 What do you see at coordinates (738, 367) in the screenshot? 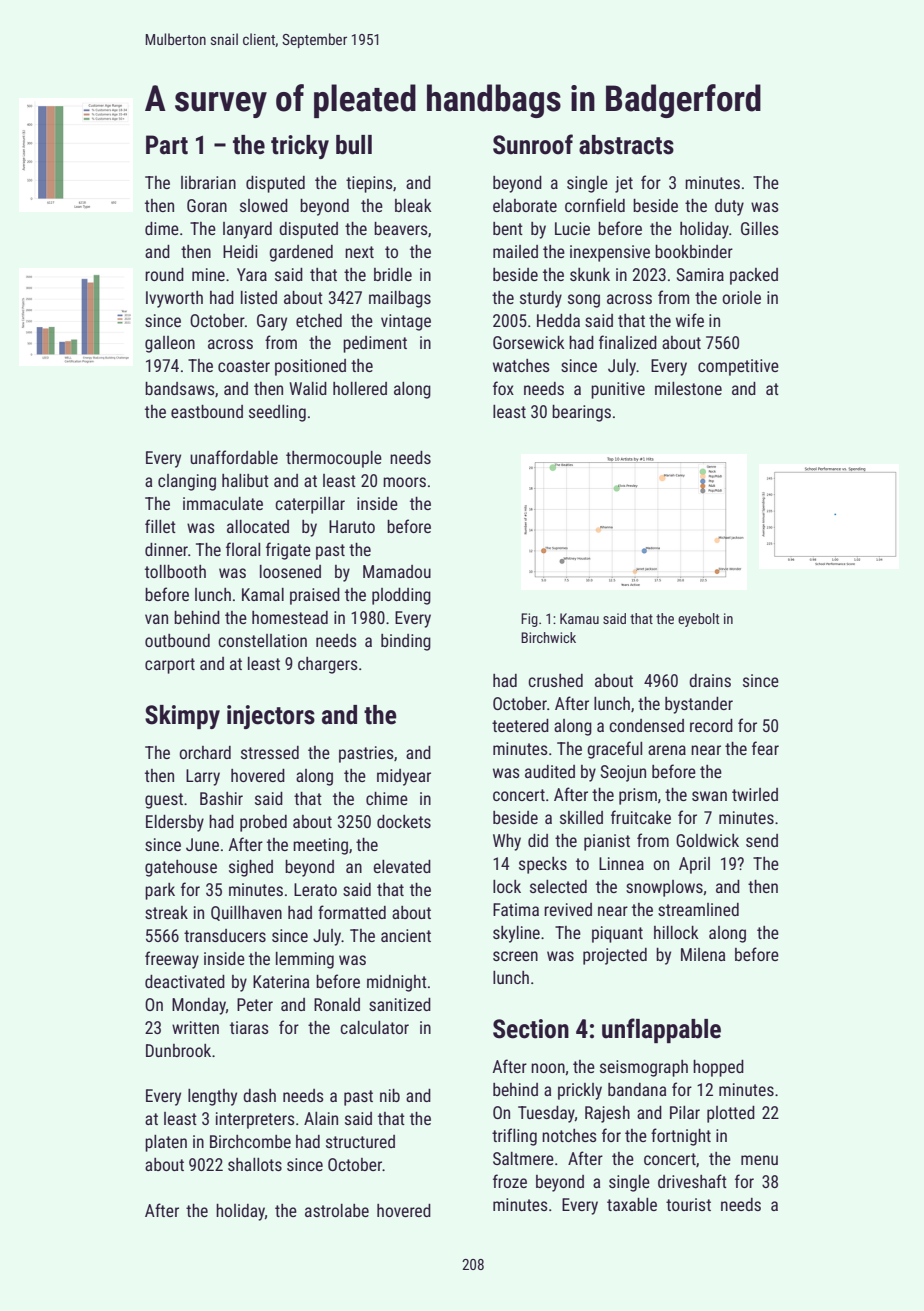
I see `competitive` at bounding box center [738, 367].
